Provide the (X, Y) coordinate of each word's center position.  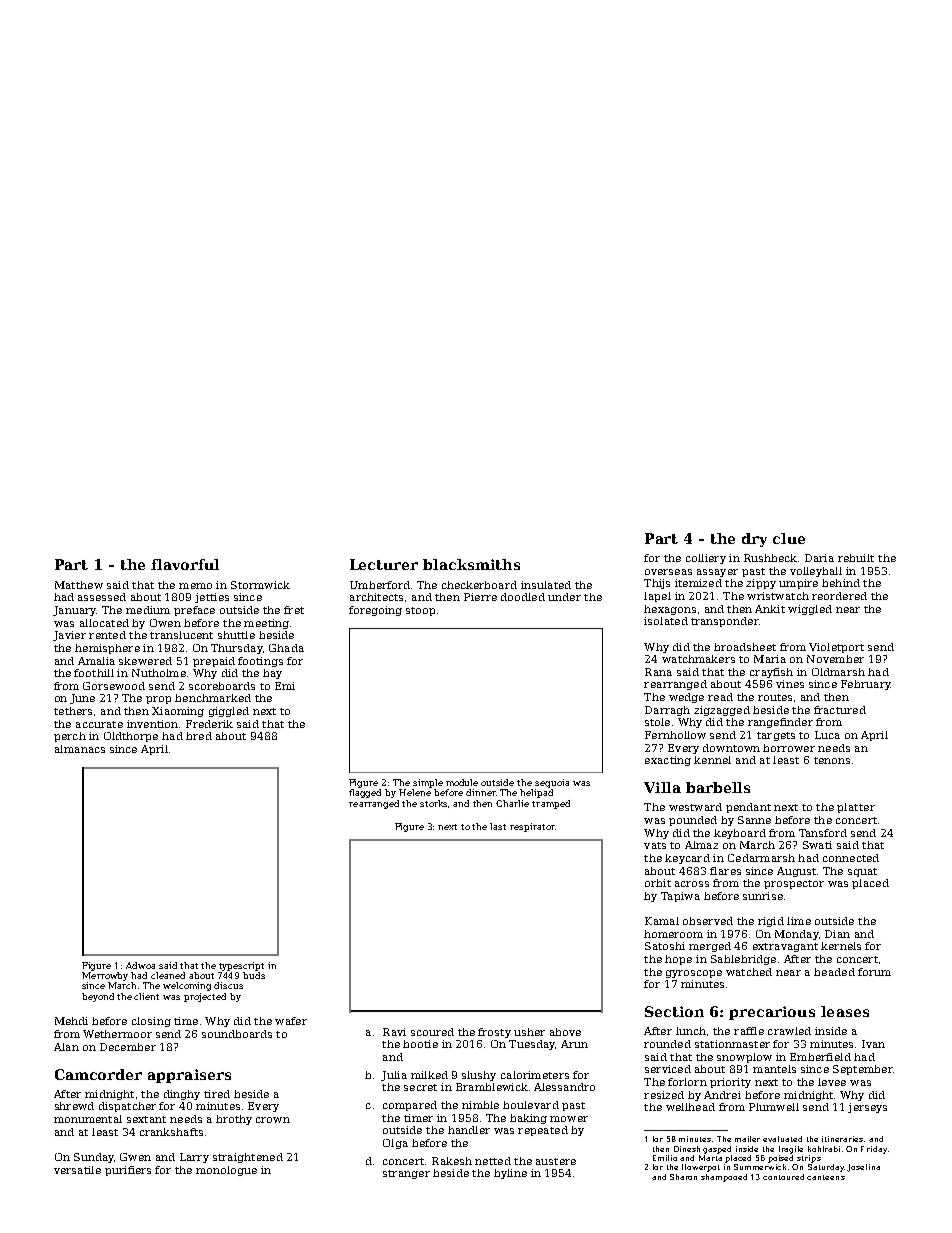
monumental (88, 1119)
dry (754, 540)
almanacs (80, 749)
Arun (574, 1044)
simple (428, 783)
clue (789, 538)
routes (775, 697)
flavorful (185, 564)
